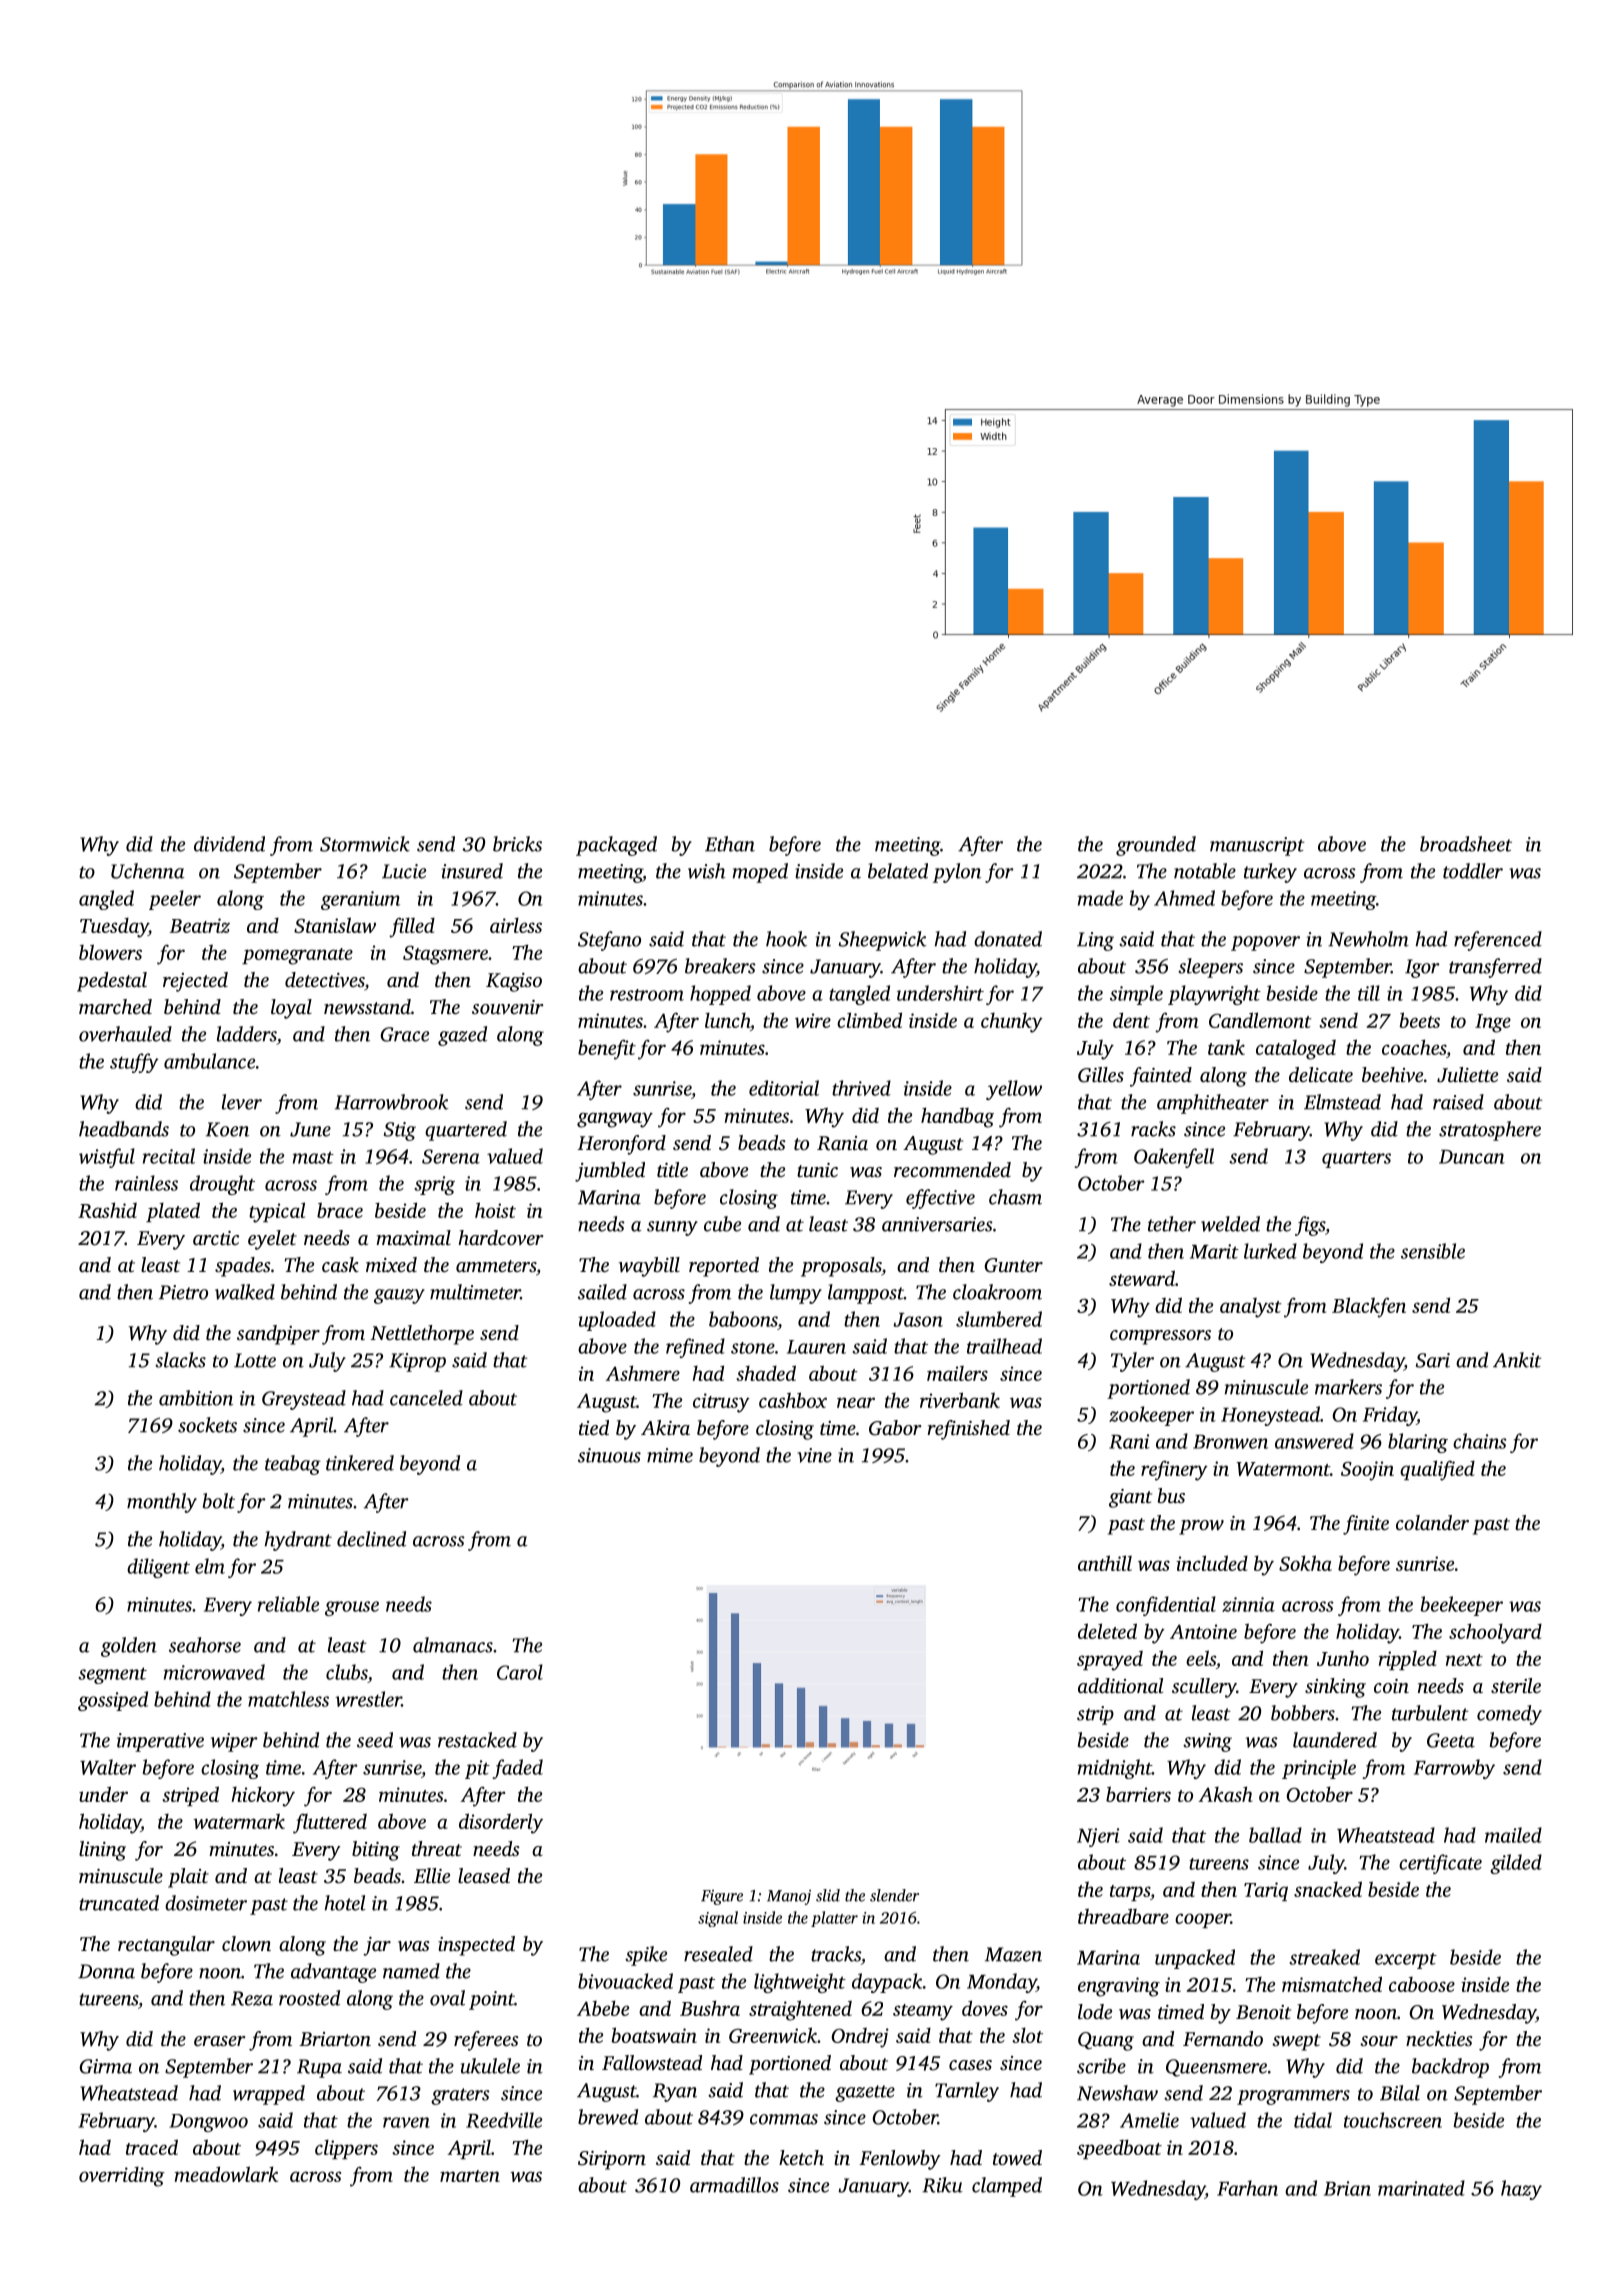 The height and width of the screenshot is (2292, 1620). Describe the element at coordinates (147, 871) in the screenshot. I see `Uchenna` at that location.
